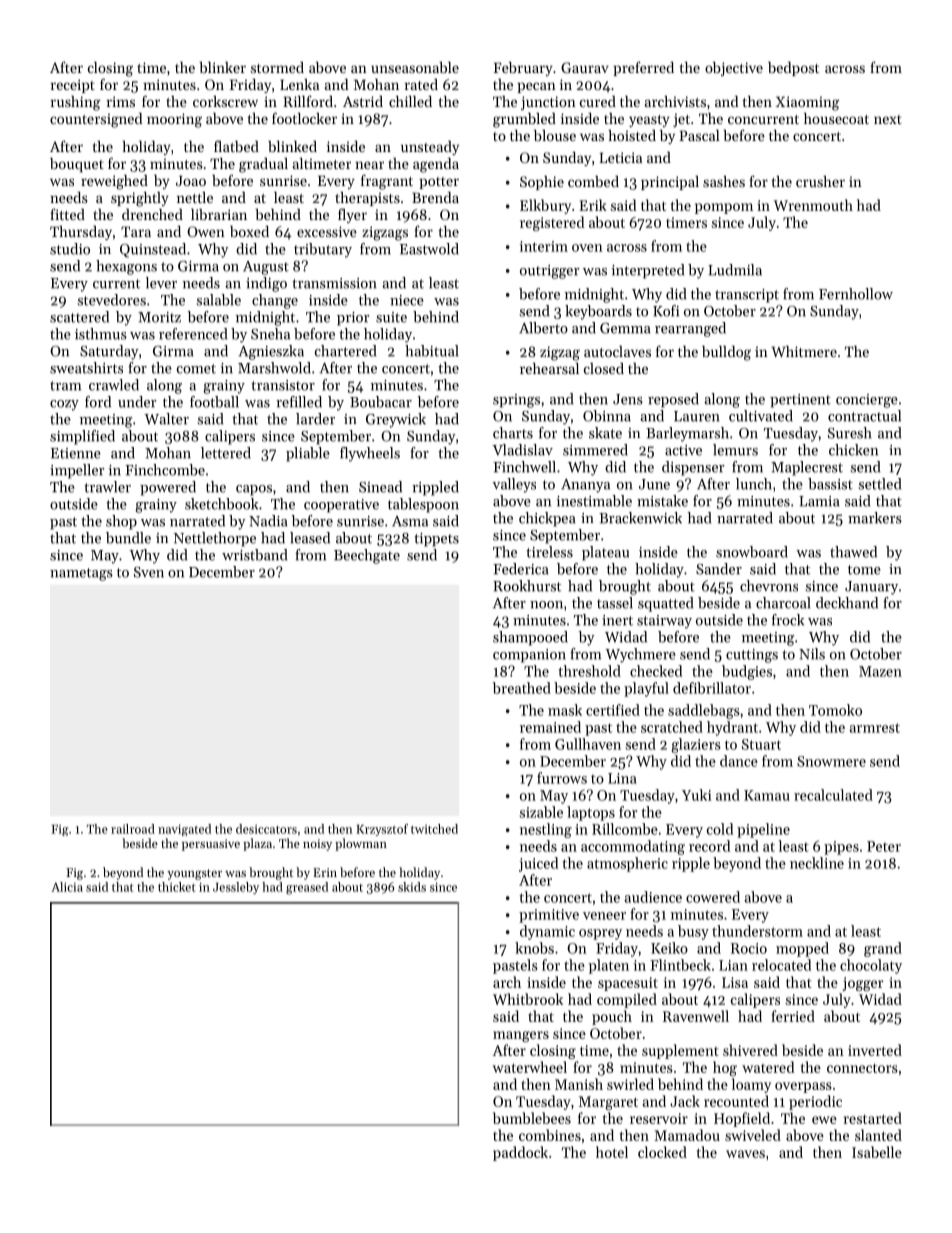 This screenshot has width=952, height=1233. Describe the element at coordinates (853, 450) in the screenshot. I see `chicken` at that location.
